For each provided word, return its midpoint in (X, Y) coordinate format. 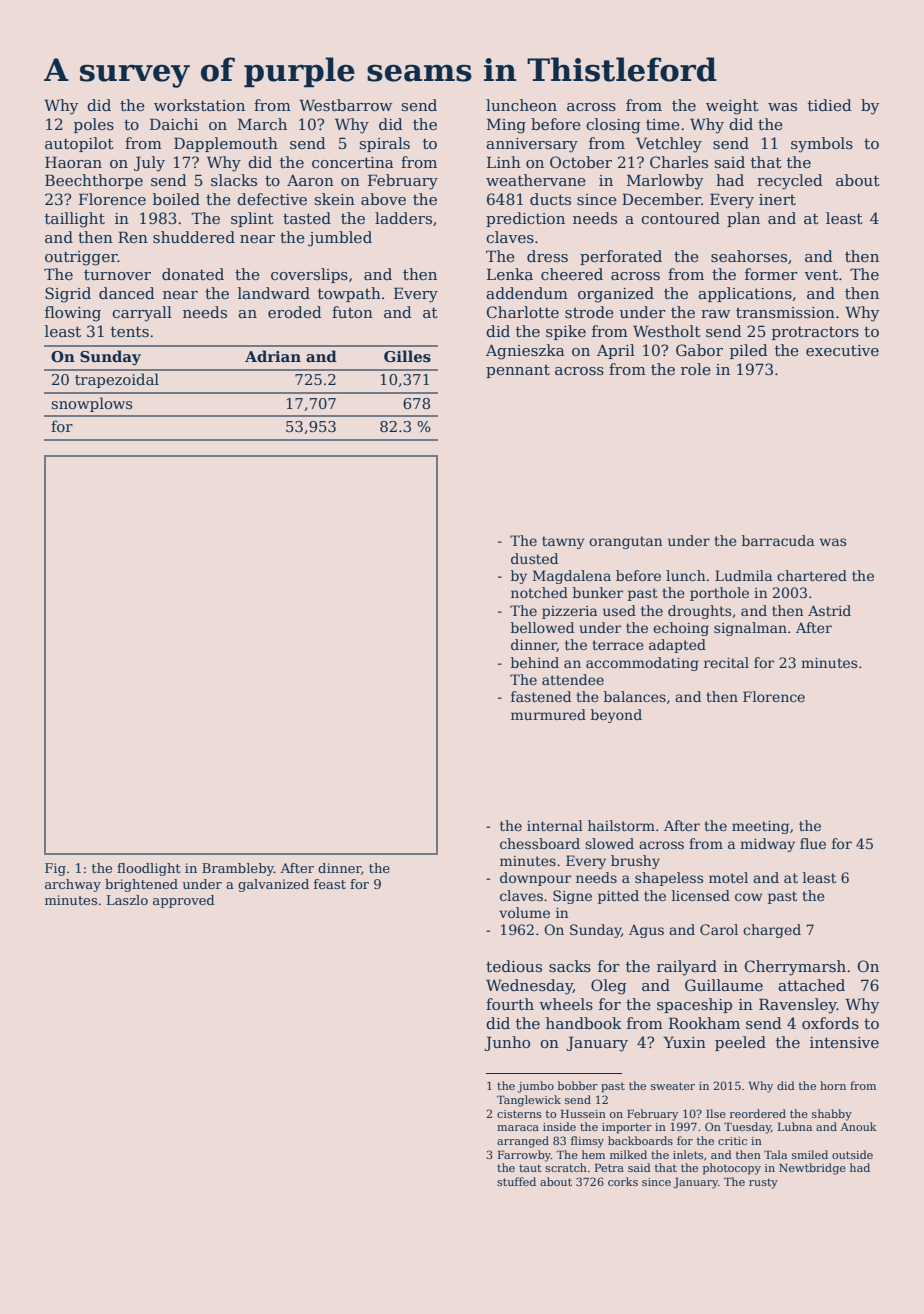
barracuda (778, 540)
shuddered (194, 237)
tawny (563, 542)
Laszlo (127, 900)
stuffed (516, 1181)
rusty (763, 1183)
